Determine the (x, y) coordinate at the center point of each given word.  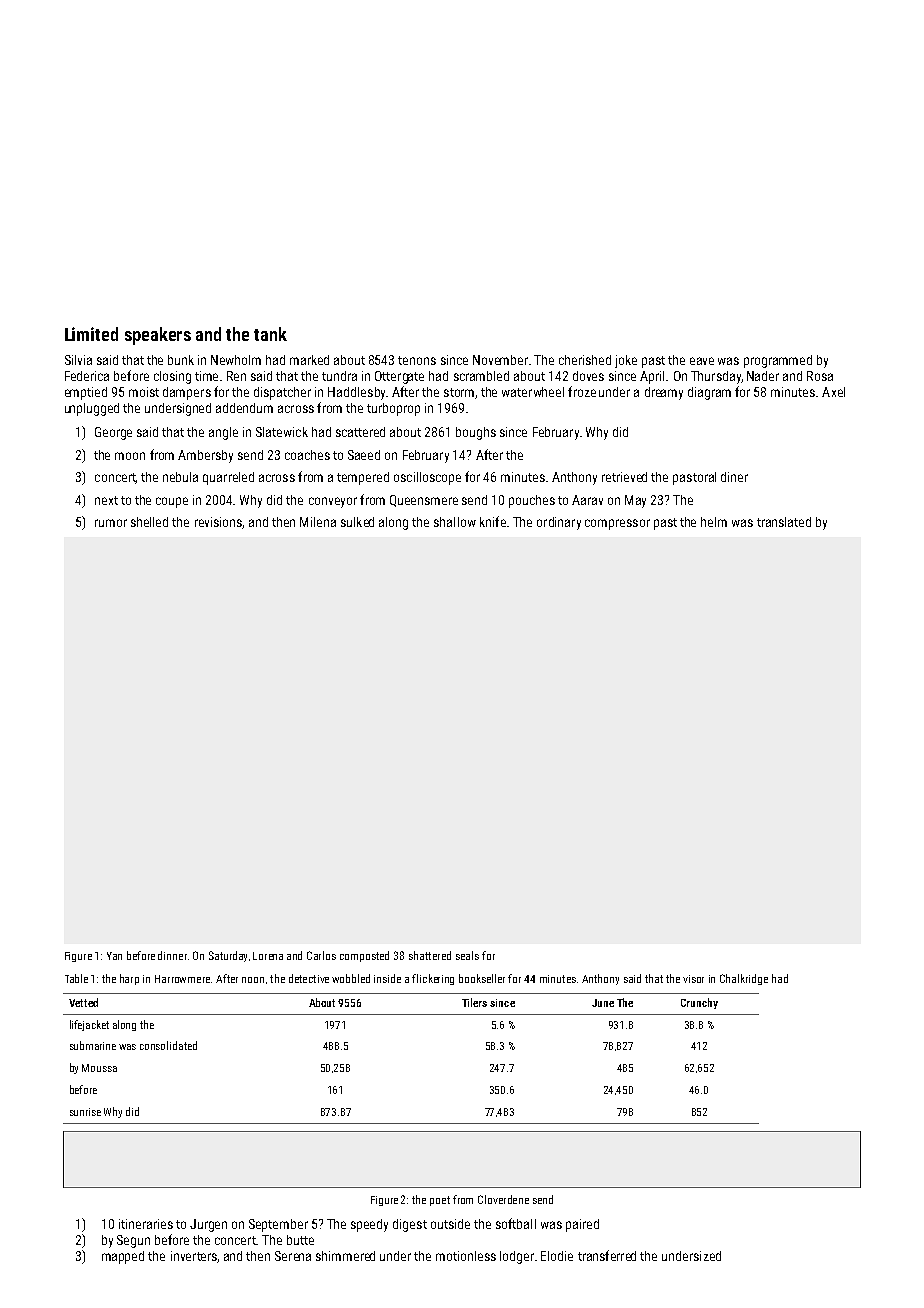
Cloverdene (503, 1199)
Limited (91, 334)
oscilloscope (427, 478)
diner (734, 477)
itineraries (146, 1224)
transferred (607, 1255)
